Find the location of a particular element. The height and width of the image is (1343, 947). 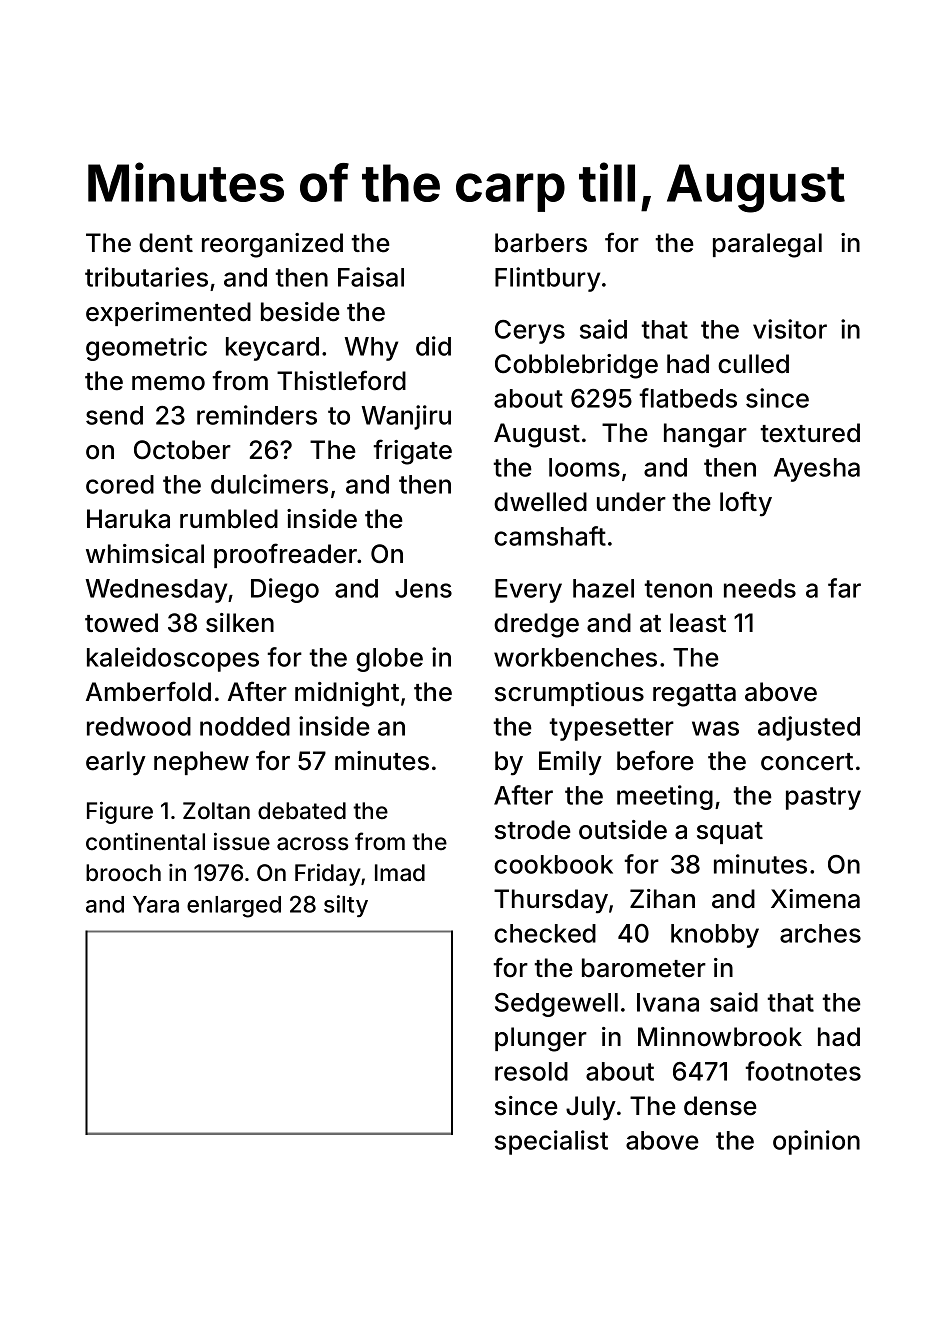

rumbled is located at coordinates (229, 519).
